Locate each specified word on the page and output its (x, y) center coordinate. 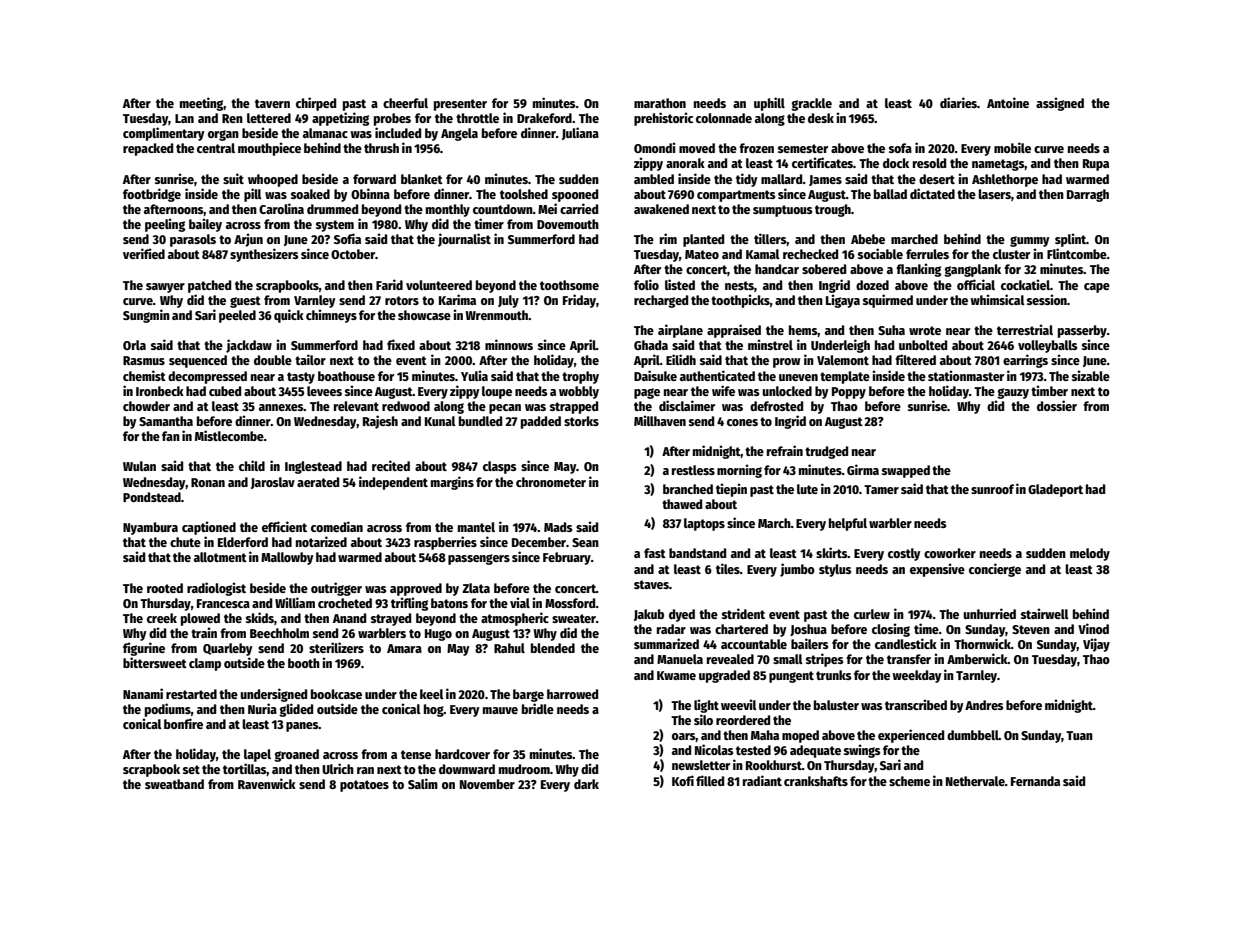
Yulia (474, 375)
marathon (660, 103)
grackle (811, 104)
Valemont (843, 360)
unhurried (989, 613)
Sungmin (146, 316)
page (647, 393)
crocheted (345, 603)
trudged (826, 452)
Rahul (509, 648)
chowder (146, 406)
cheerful (405, 103)
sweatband (174, 784)
